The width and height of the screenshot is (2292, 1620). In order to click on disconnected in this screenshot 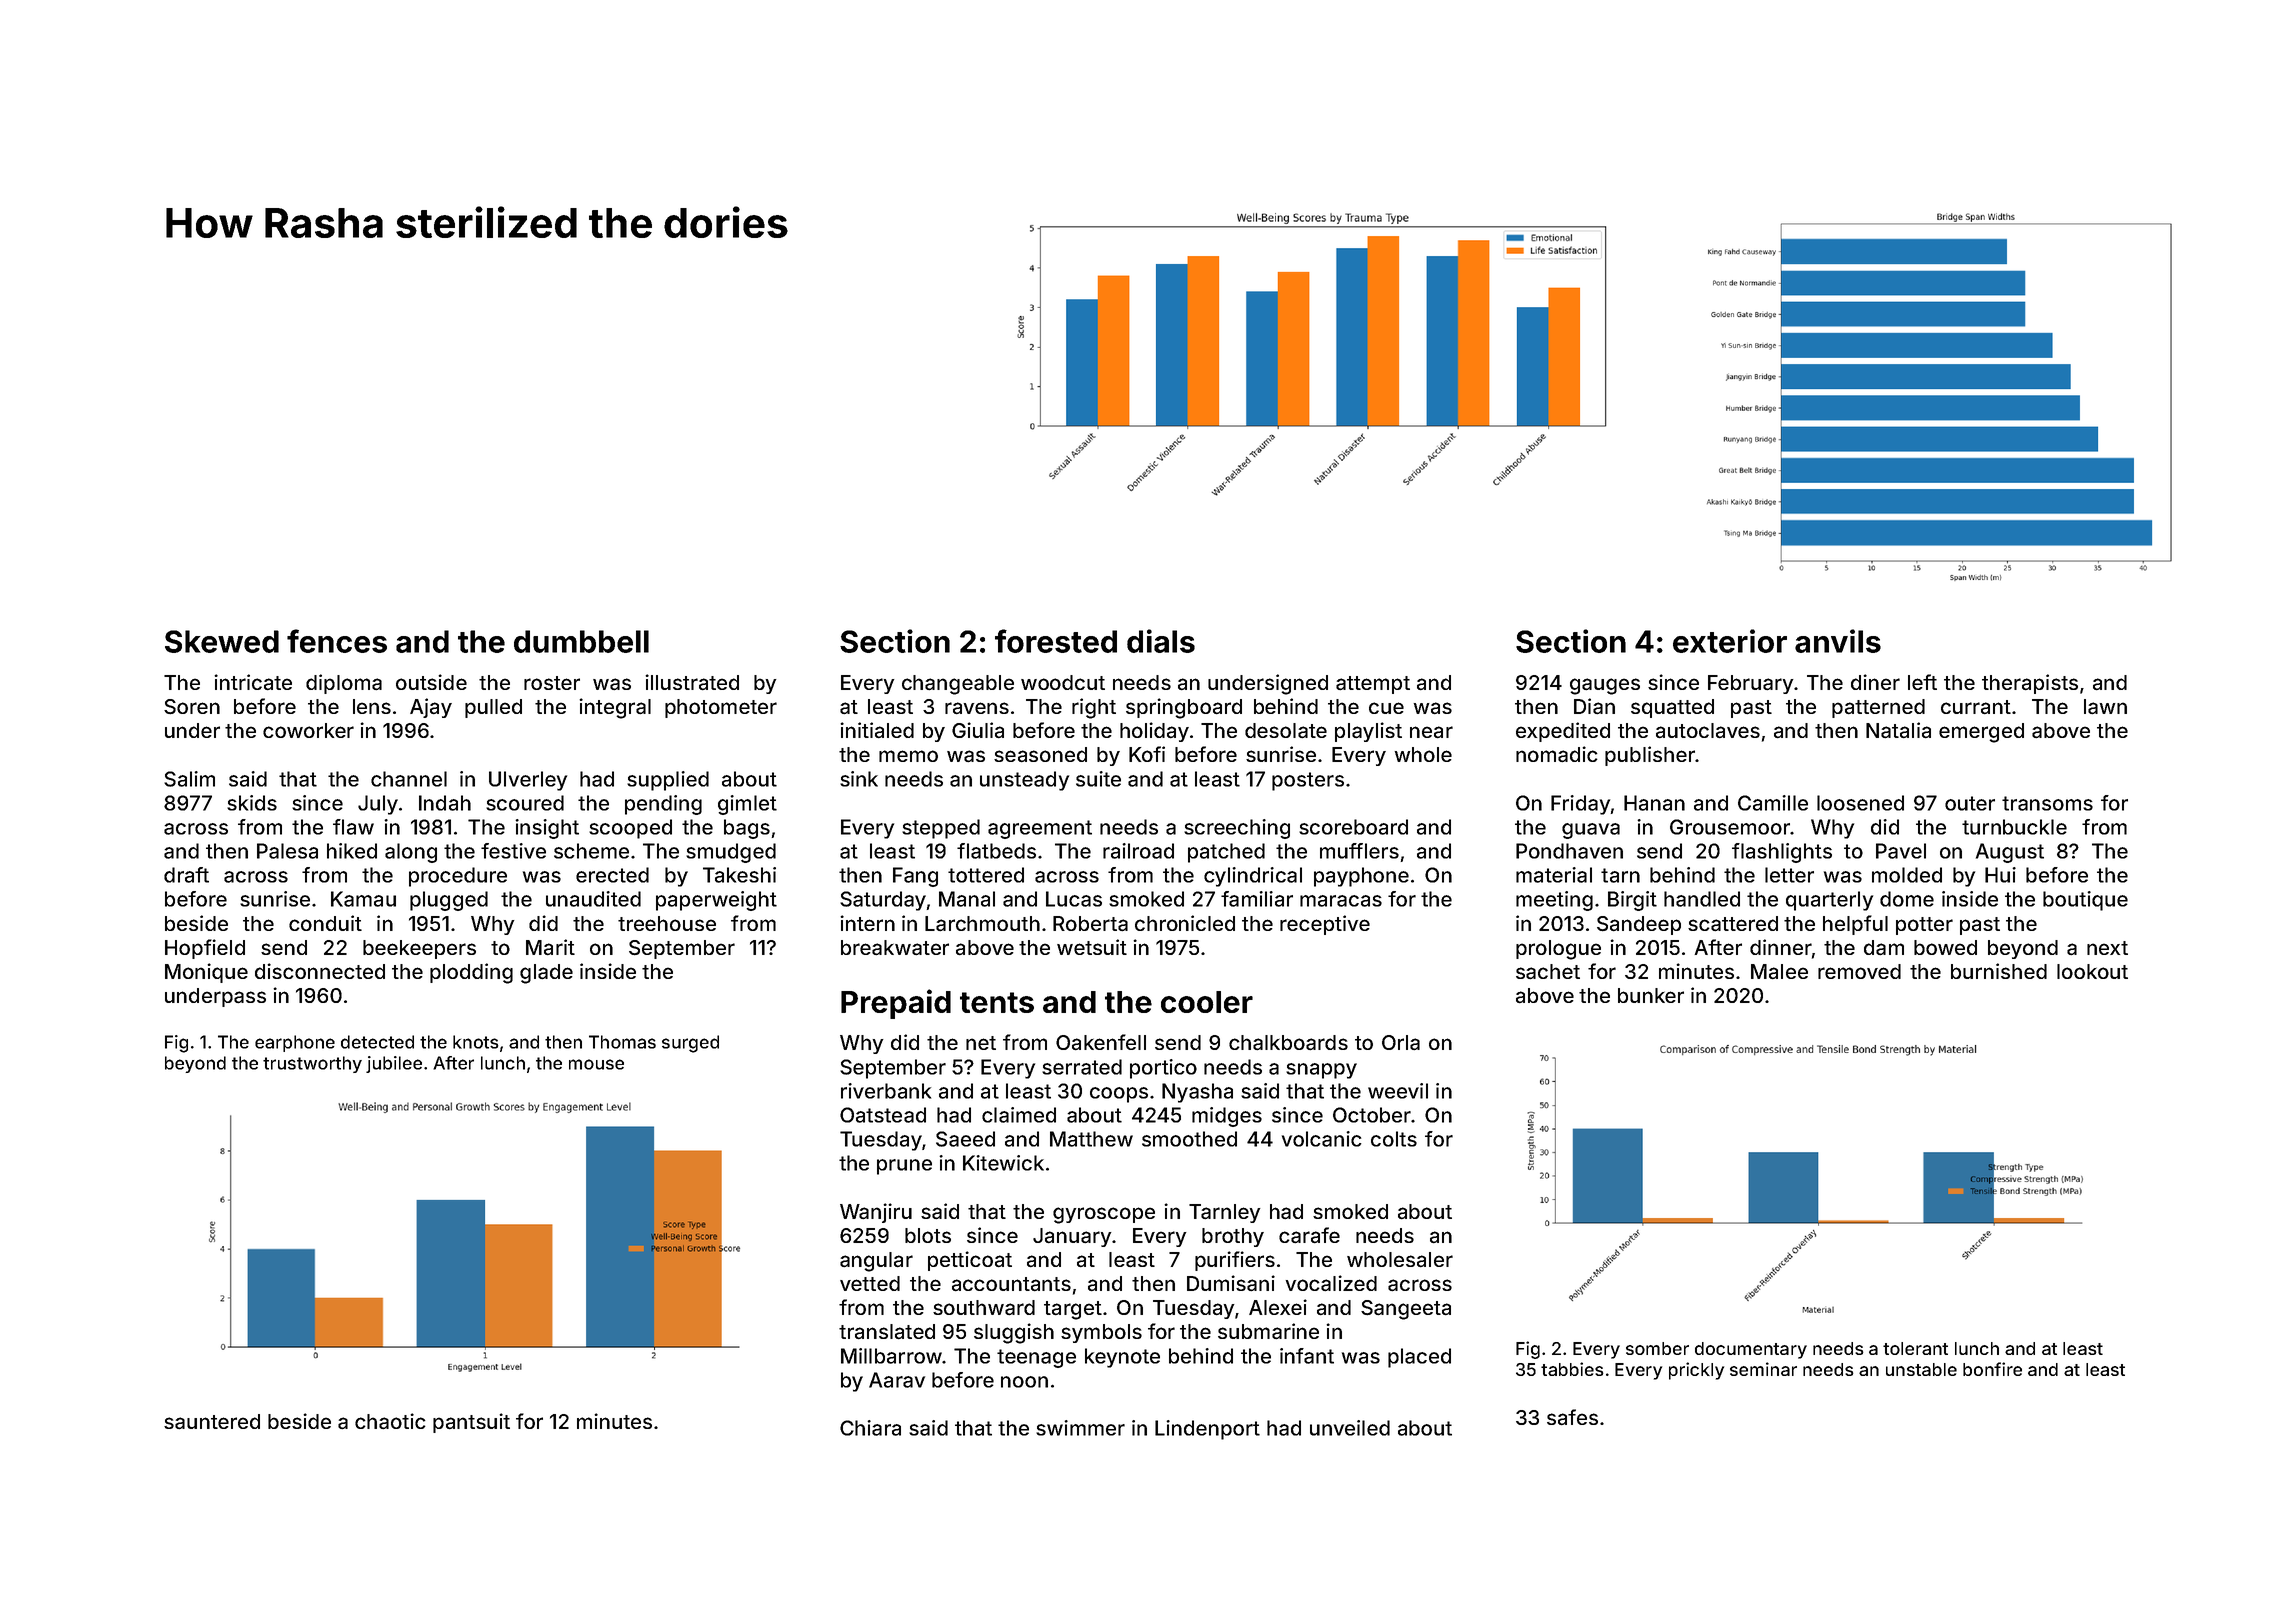, I will do `click(320, 971)`.
